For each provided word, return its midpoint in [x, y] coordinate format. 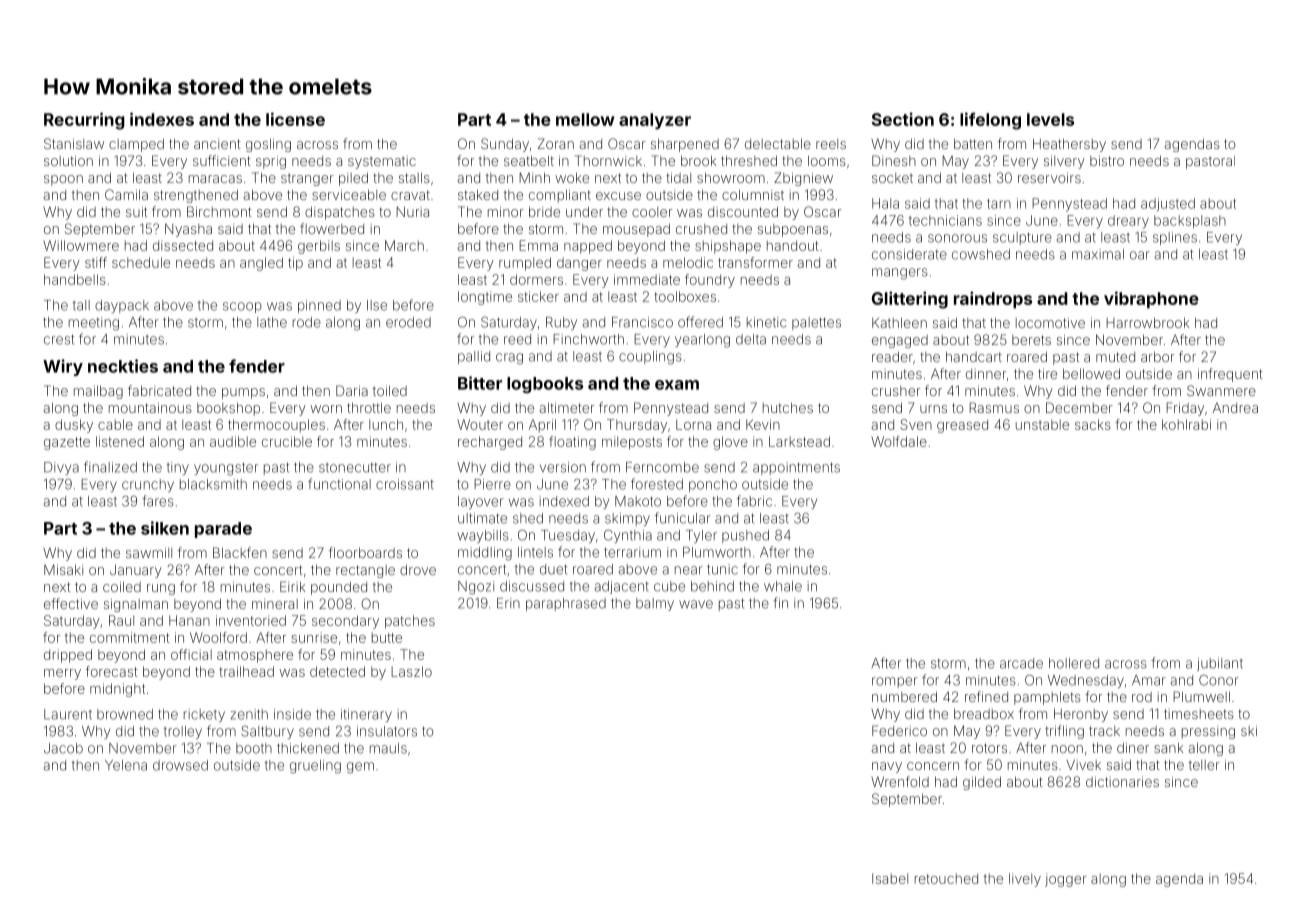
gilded [982, 783]
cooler [652, 212]
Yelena [126, 765]
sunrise [314, 637]
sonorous [957, 238]
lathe [272, 322]
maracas [215, 179]
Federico [899, 730]
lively [1025, 880]
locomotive [1050, 322]
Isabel [890, 878]
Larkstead [799, 441]
